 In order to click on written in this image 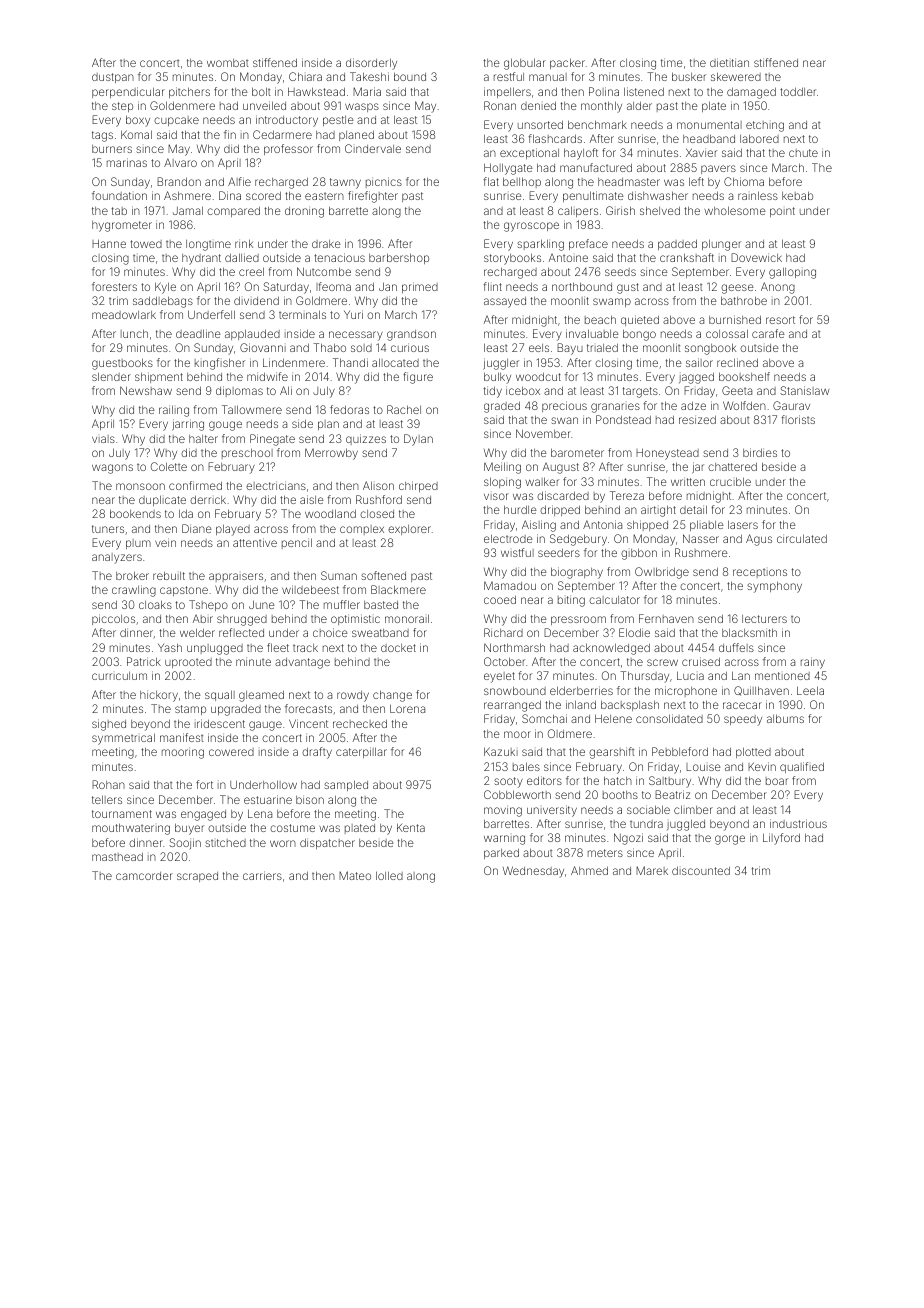, I will do `click(688, 481)`.
